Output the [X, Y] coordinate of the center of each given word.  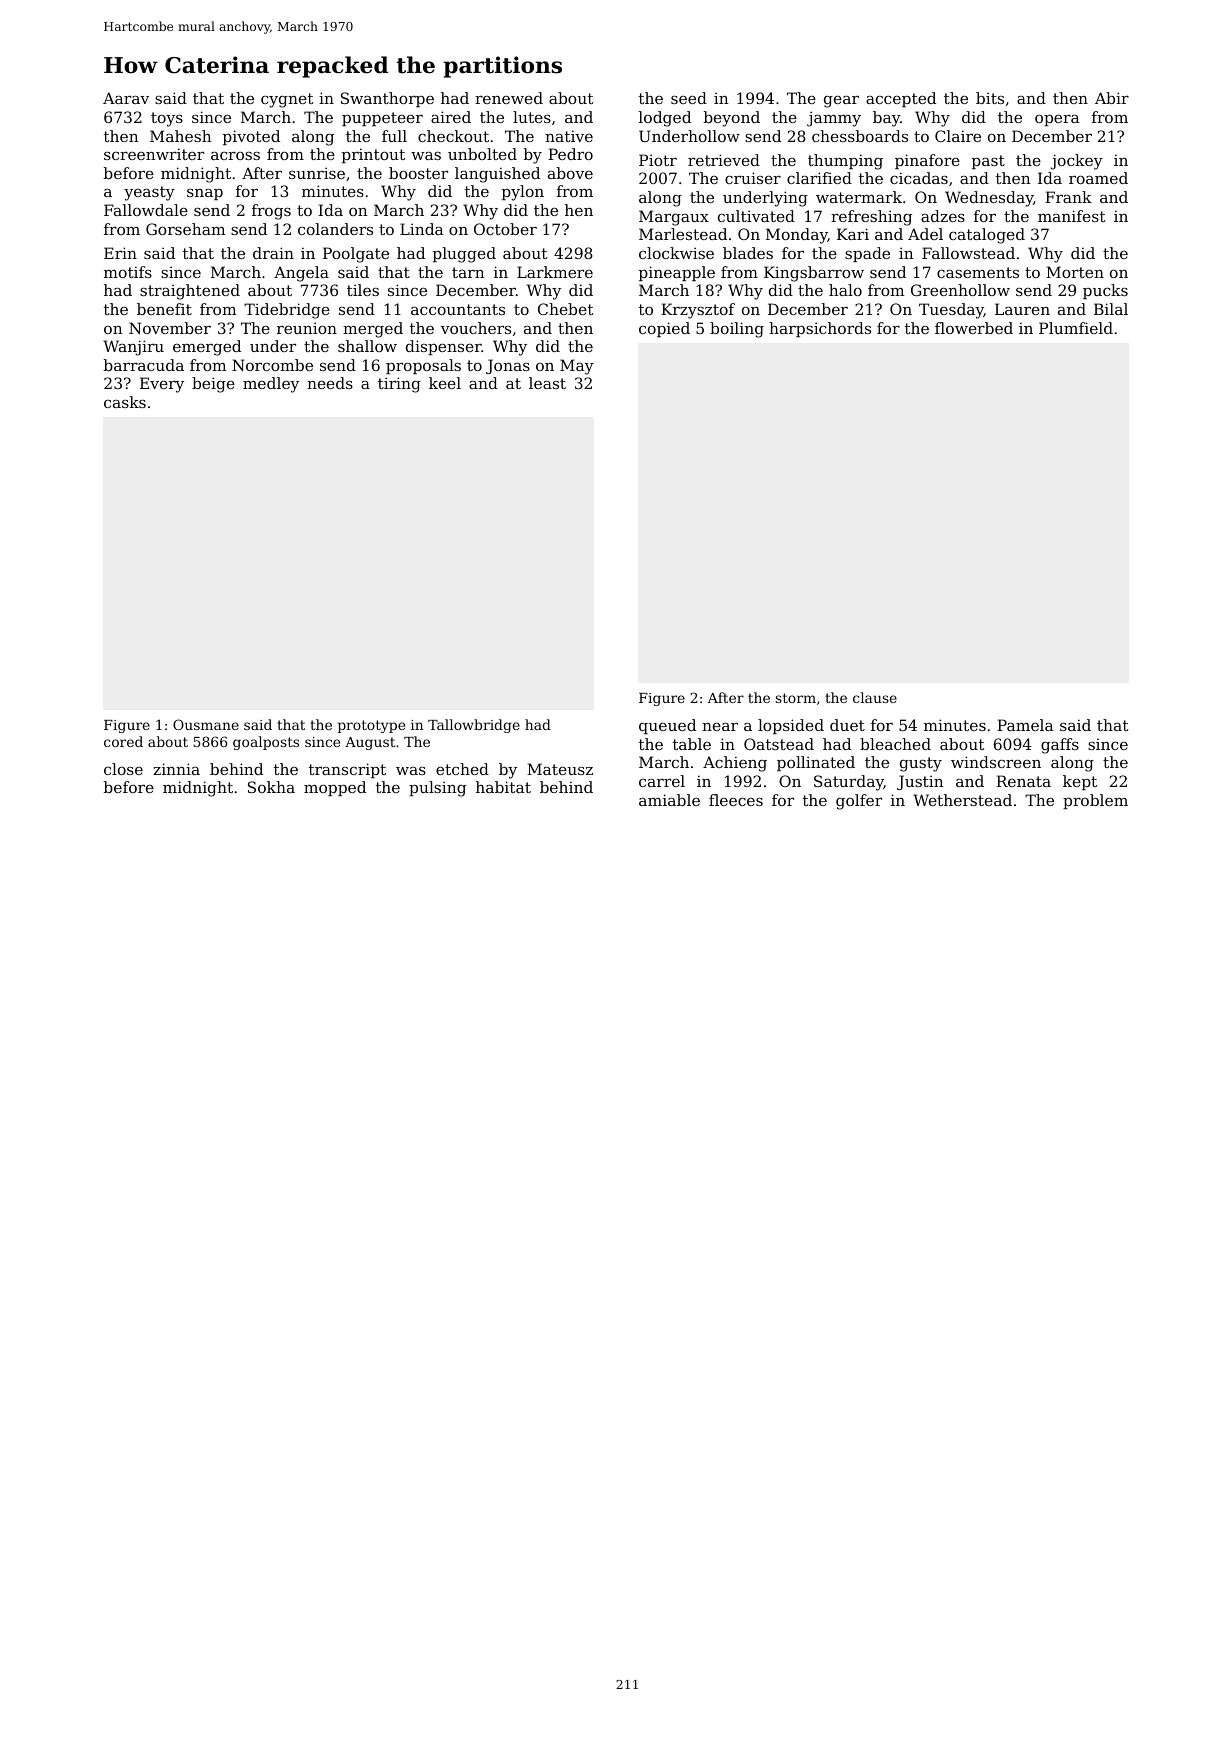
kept [1080, 782]
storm [796, 698]
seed [689, 98]
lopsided [791, 726]
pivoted [251, 137]
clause [875, 697]
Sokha [271, 787]
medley [271, 385]
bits [990, 98]
